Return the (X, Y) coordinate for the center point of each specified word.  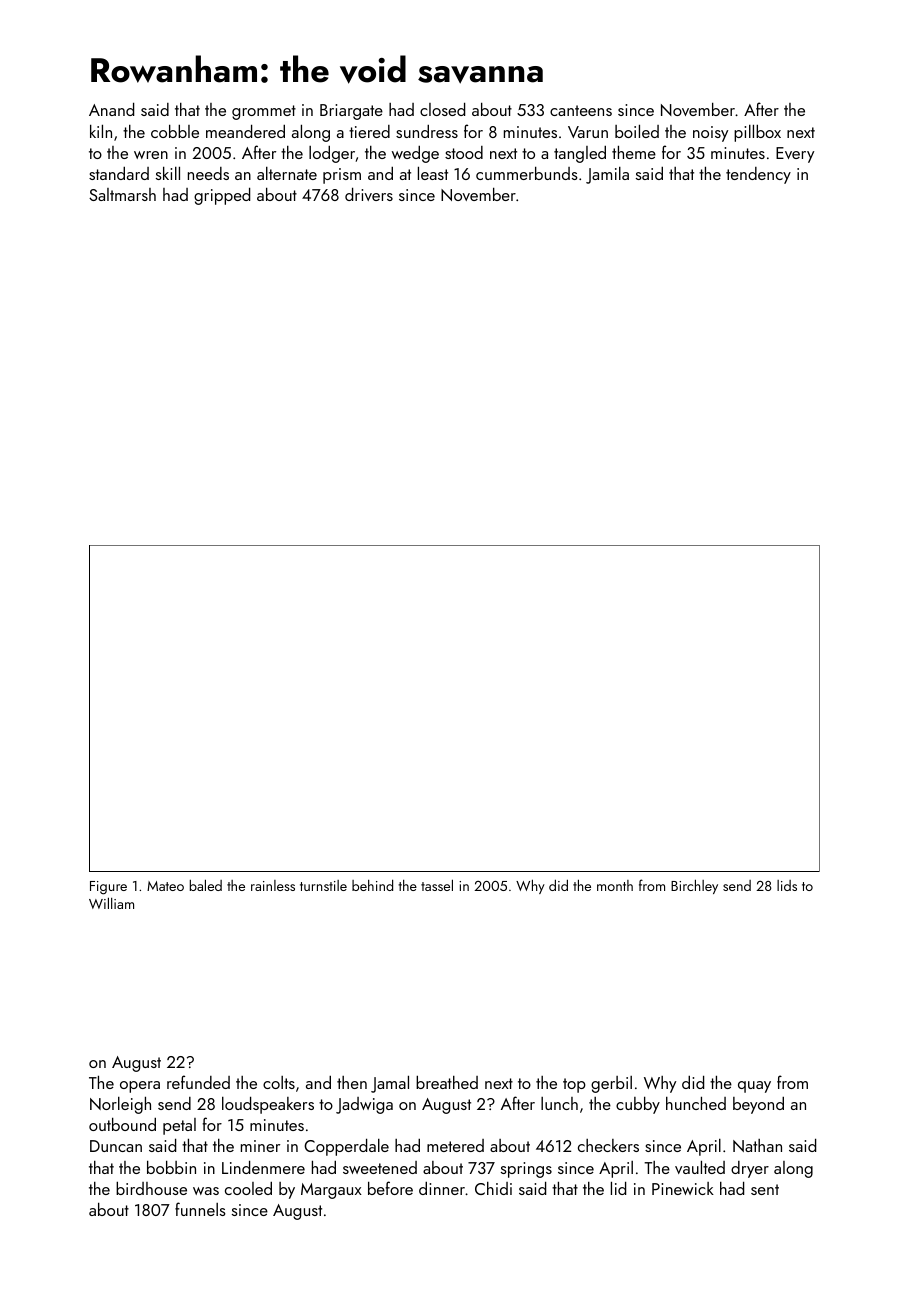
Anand (111, 109)
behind (372, 885)
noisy (710, 134)
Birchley (694, 886)
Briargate (351, 112)
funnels (200, 1209)
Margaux (331, 1191)
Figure (108, 888)
